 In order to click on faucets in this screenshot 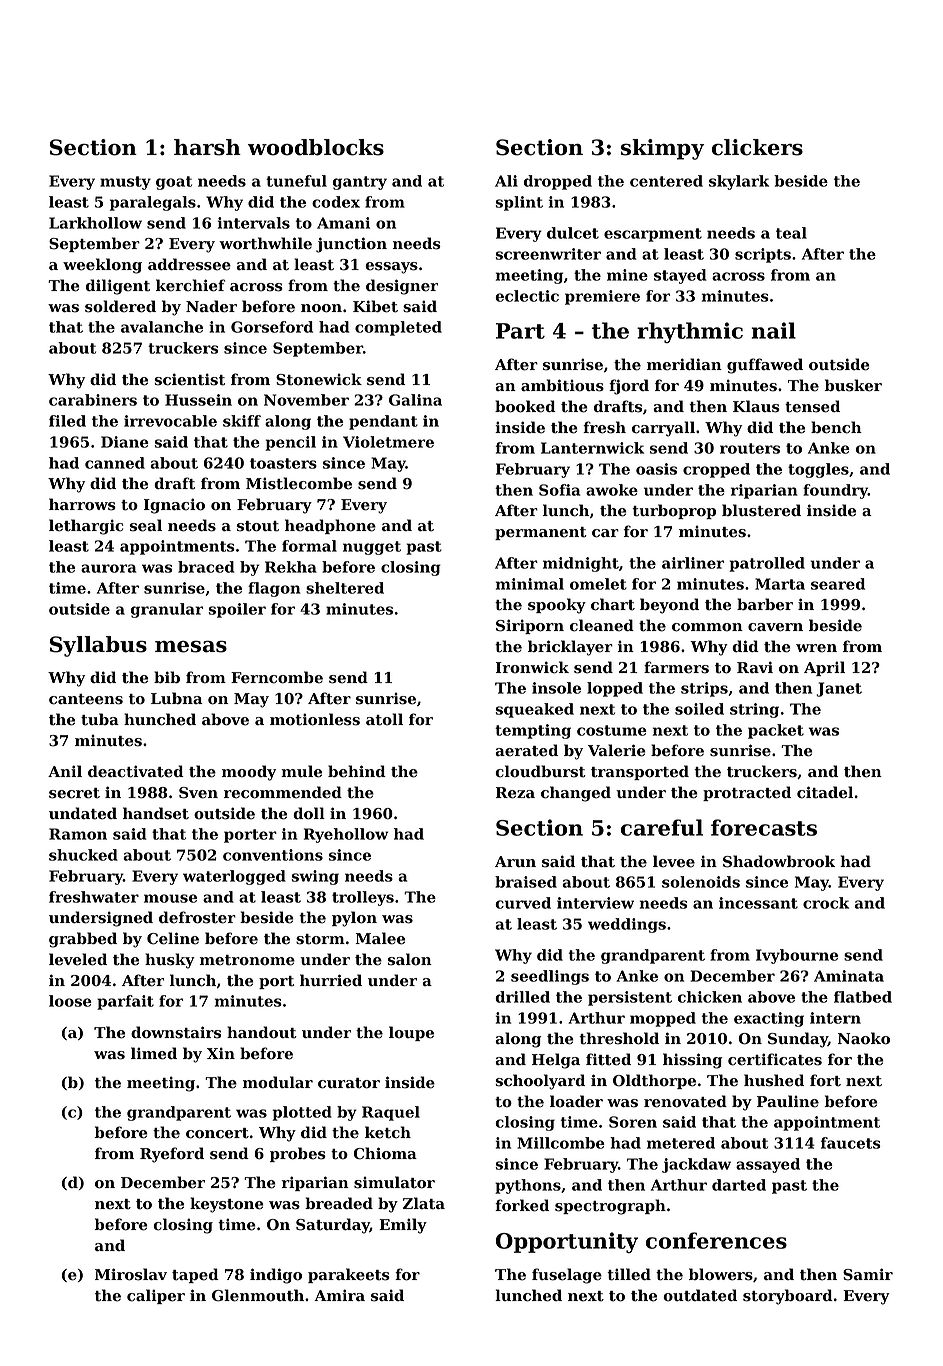, I will do `click(851, 1143)`.
